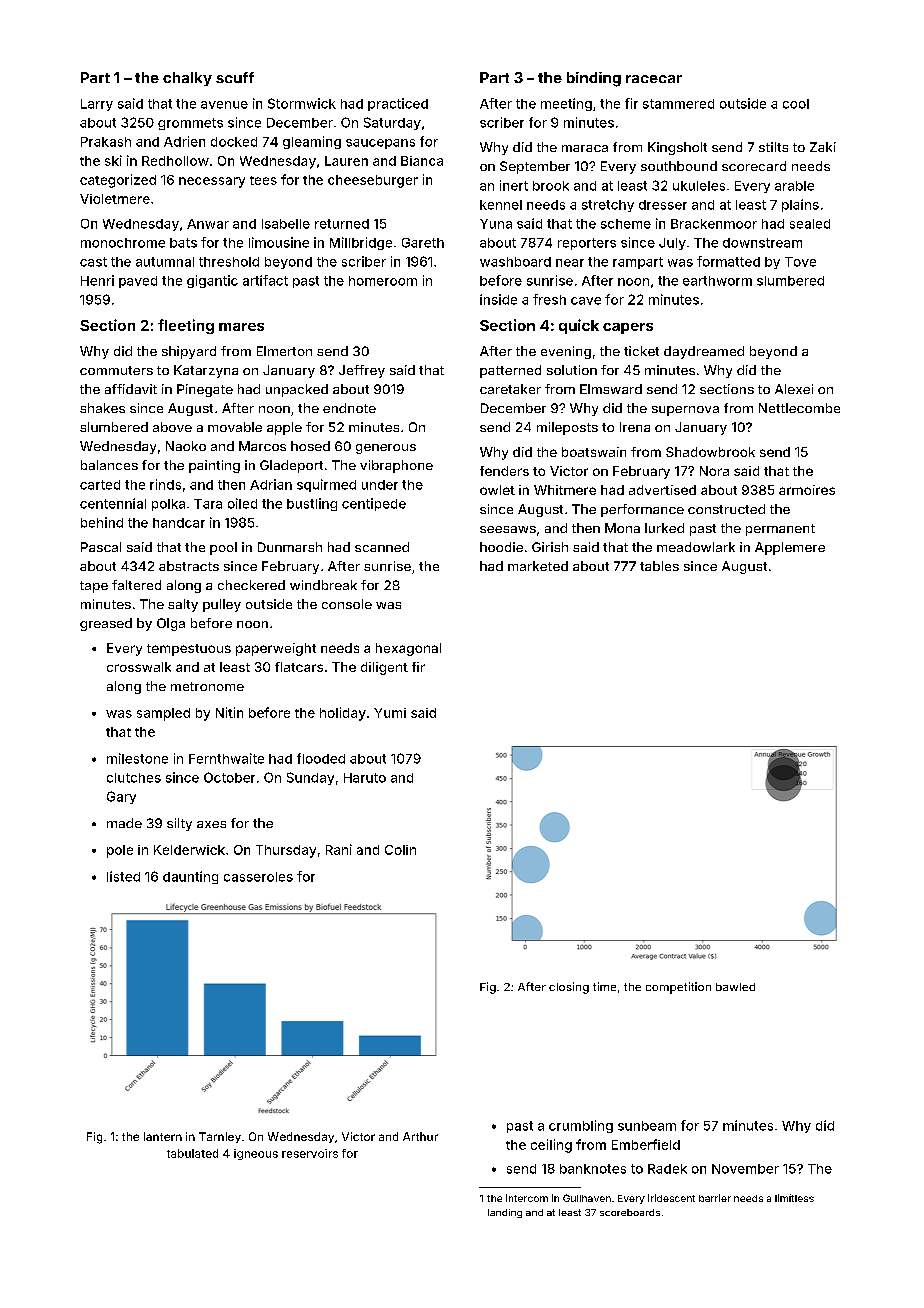  I want to click on closing, so click(569, 988).
